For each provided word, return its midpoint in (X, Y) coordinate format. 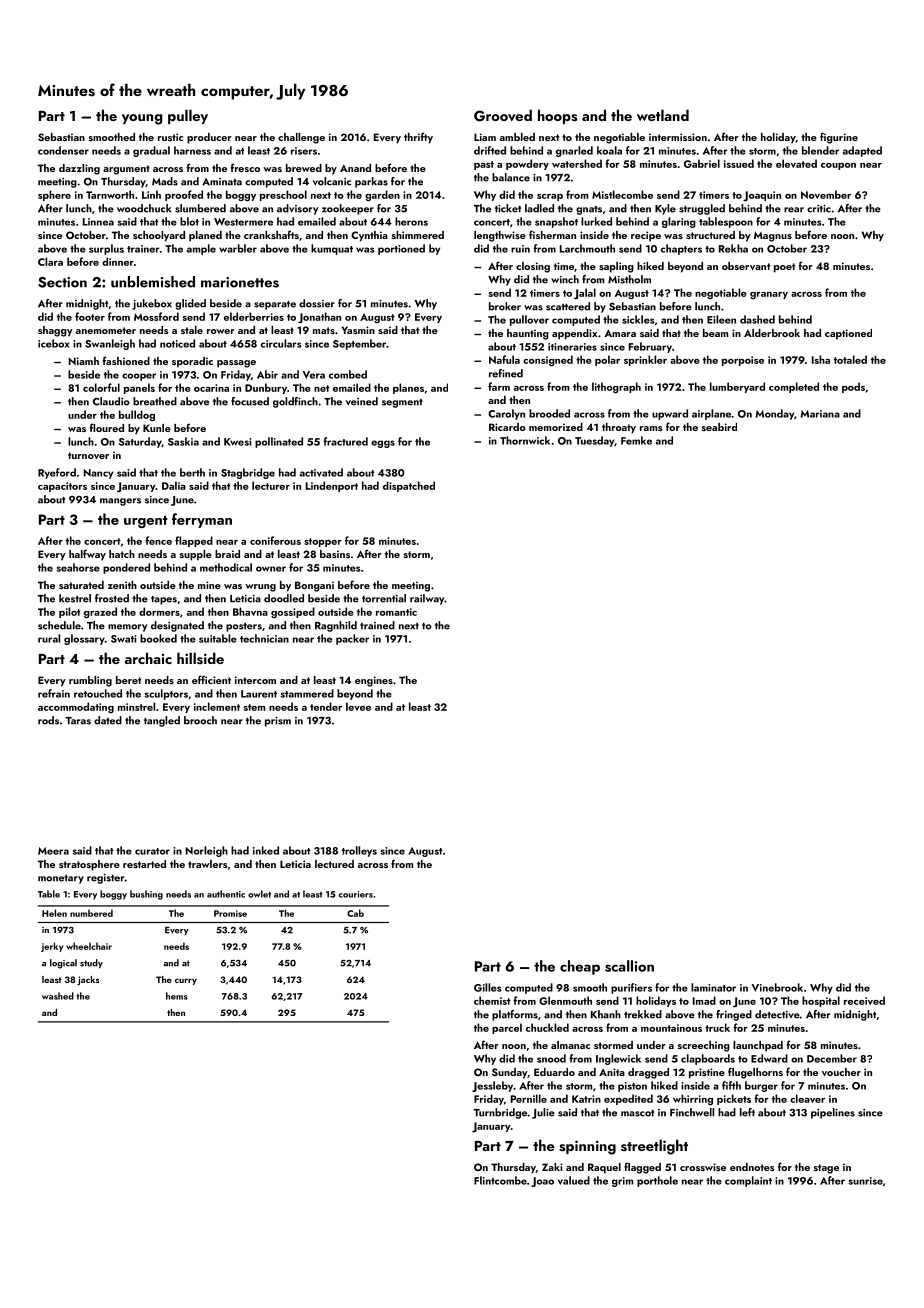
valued (574, 1180)
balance (511, 177)
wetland (663, 115)
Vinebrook (777, 987)
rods (48, 720)
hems (177, 996)
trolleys (359, 851)
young (142, 119)
